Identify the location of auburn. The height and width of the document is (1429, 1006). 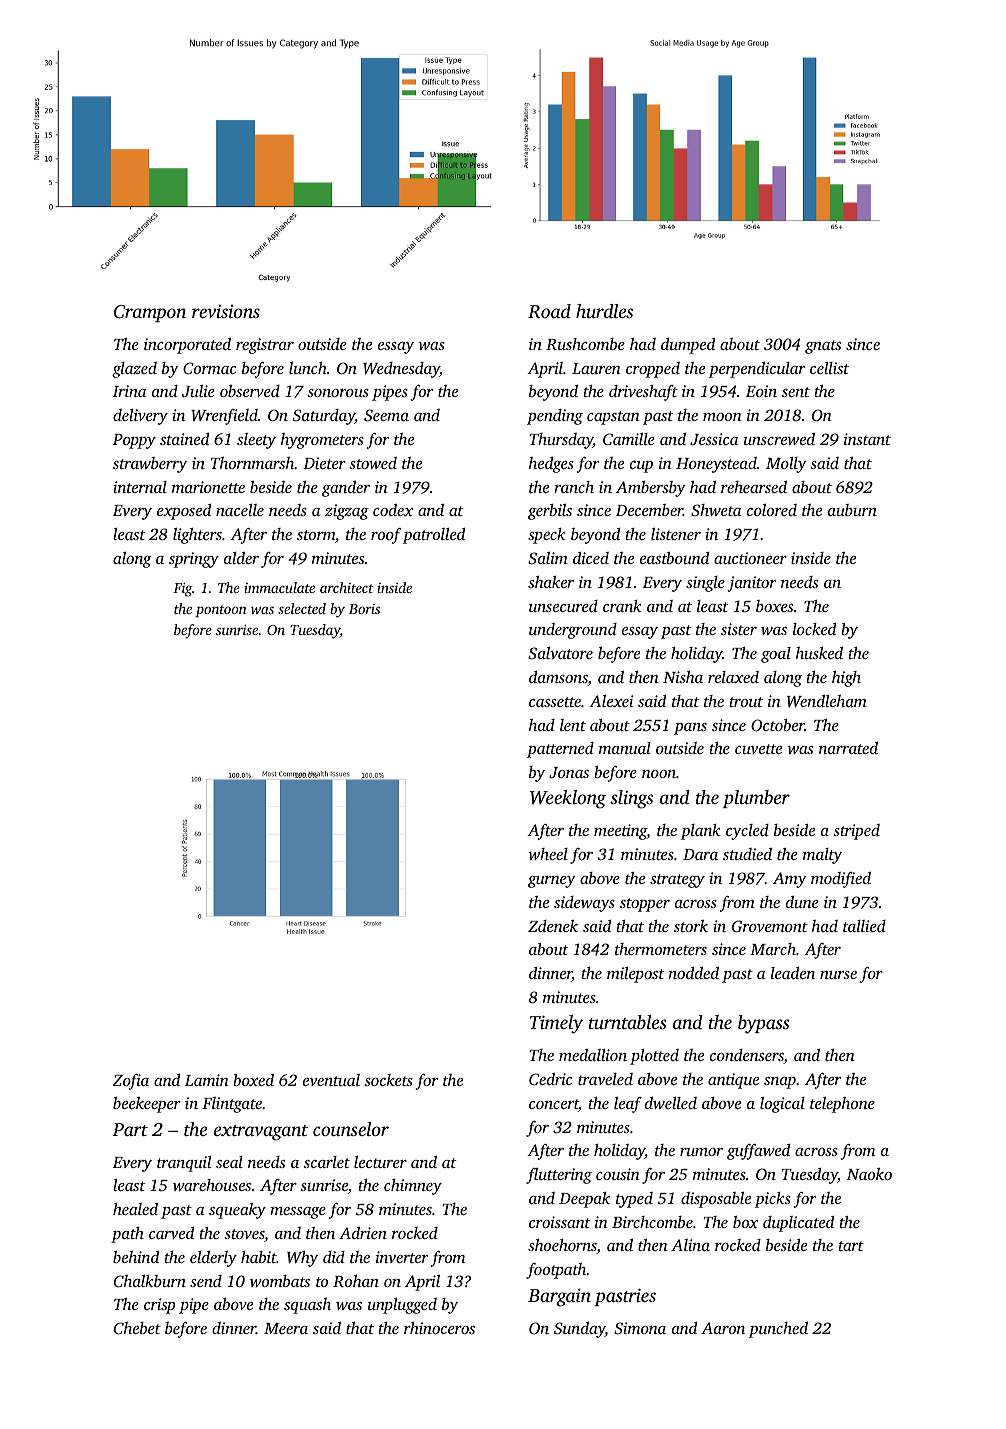
(852, 510).
